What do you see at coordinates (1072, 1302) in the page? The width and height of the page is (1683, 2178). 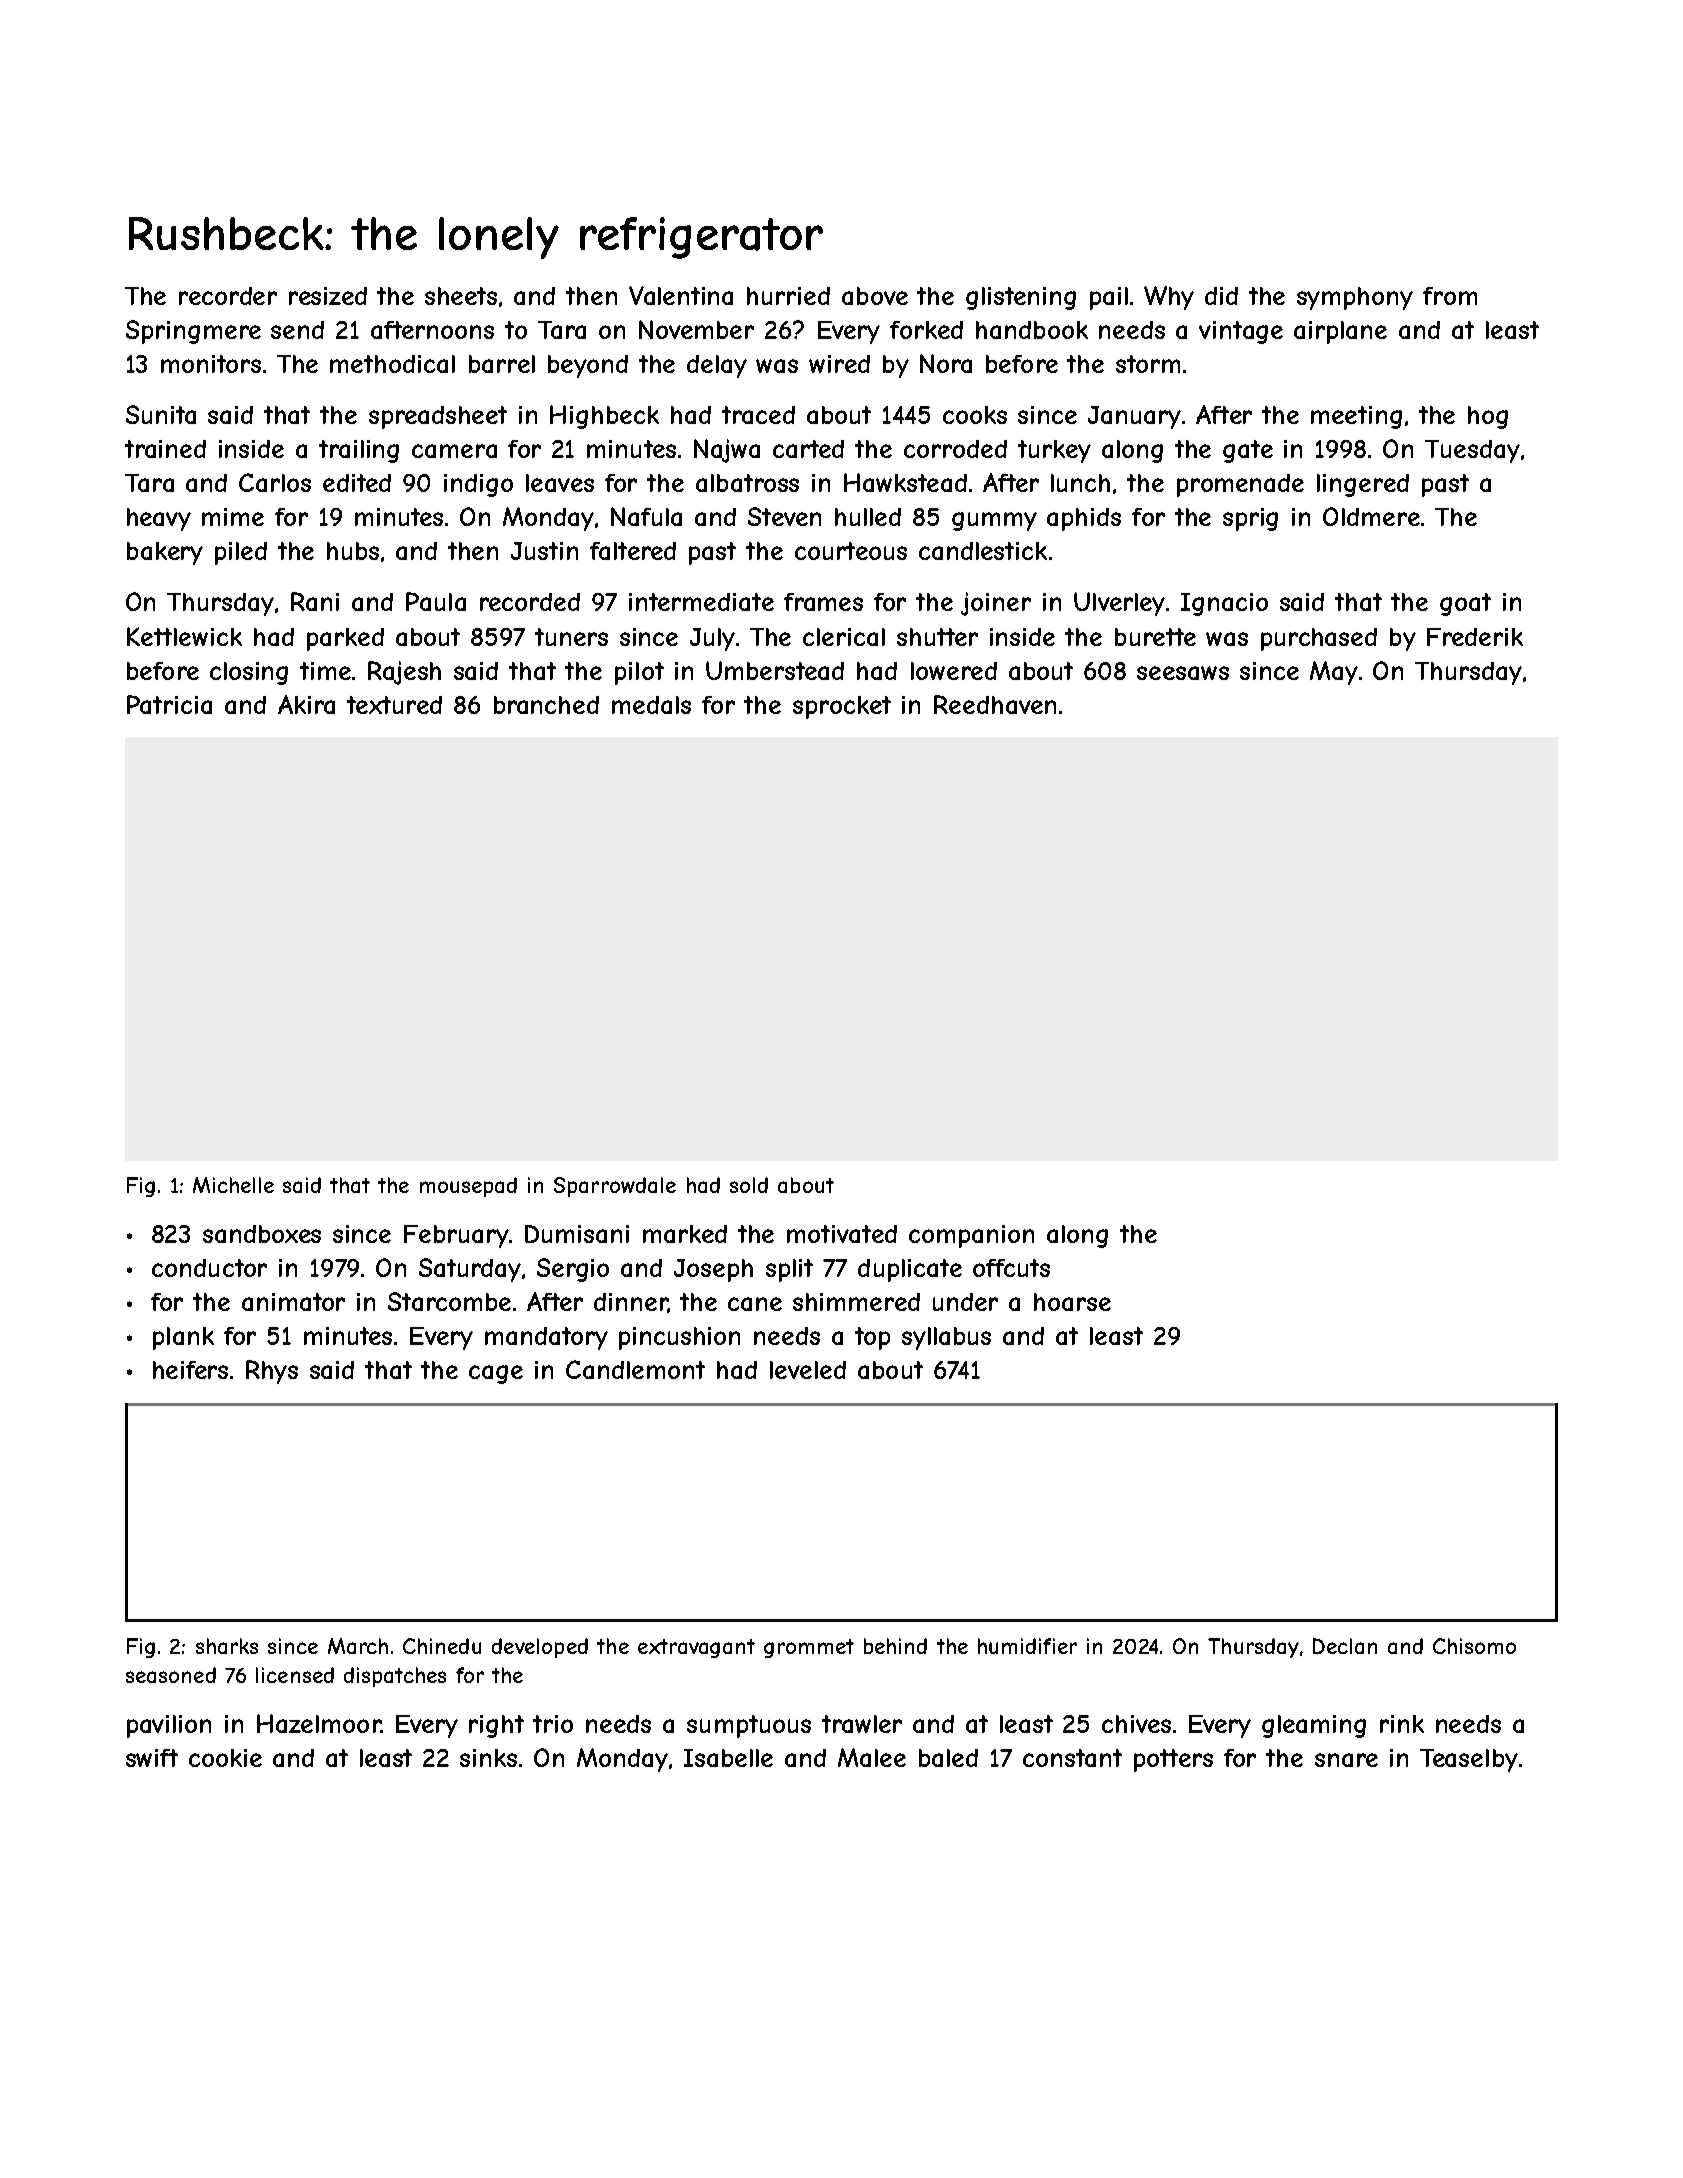 I see `hoarse` at bounding box center [1072, 1302].
